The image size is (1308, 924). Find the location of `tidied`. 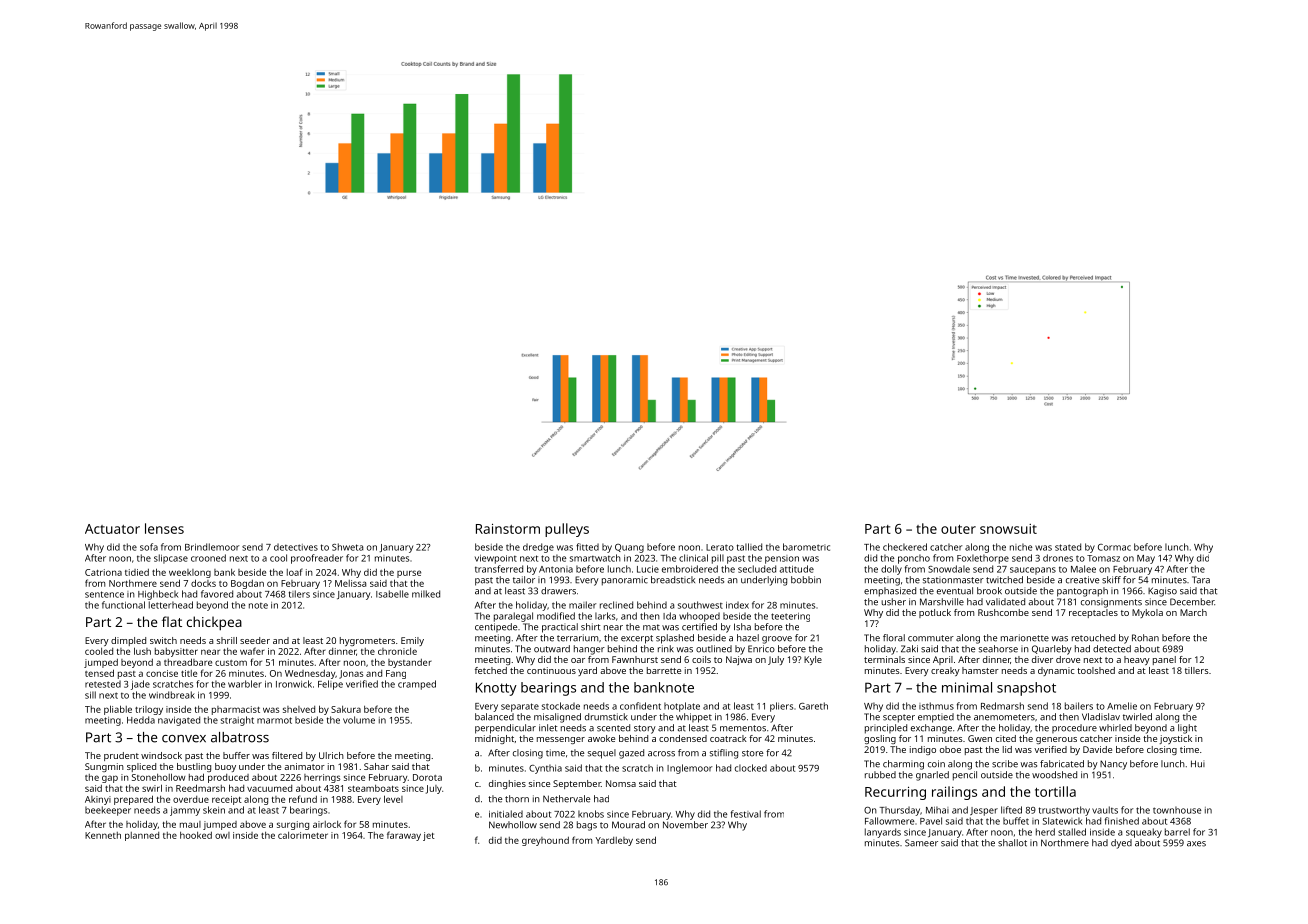

tidied is located at coordinates (137, 572).
